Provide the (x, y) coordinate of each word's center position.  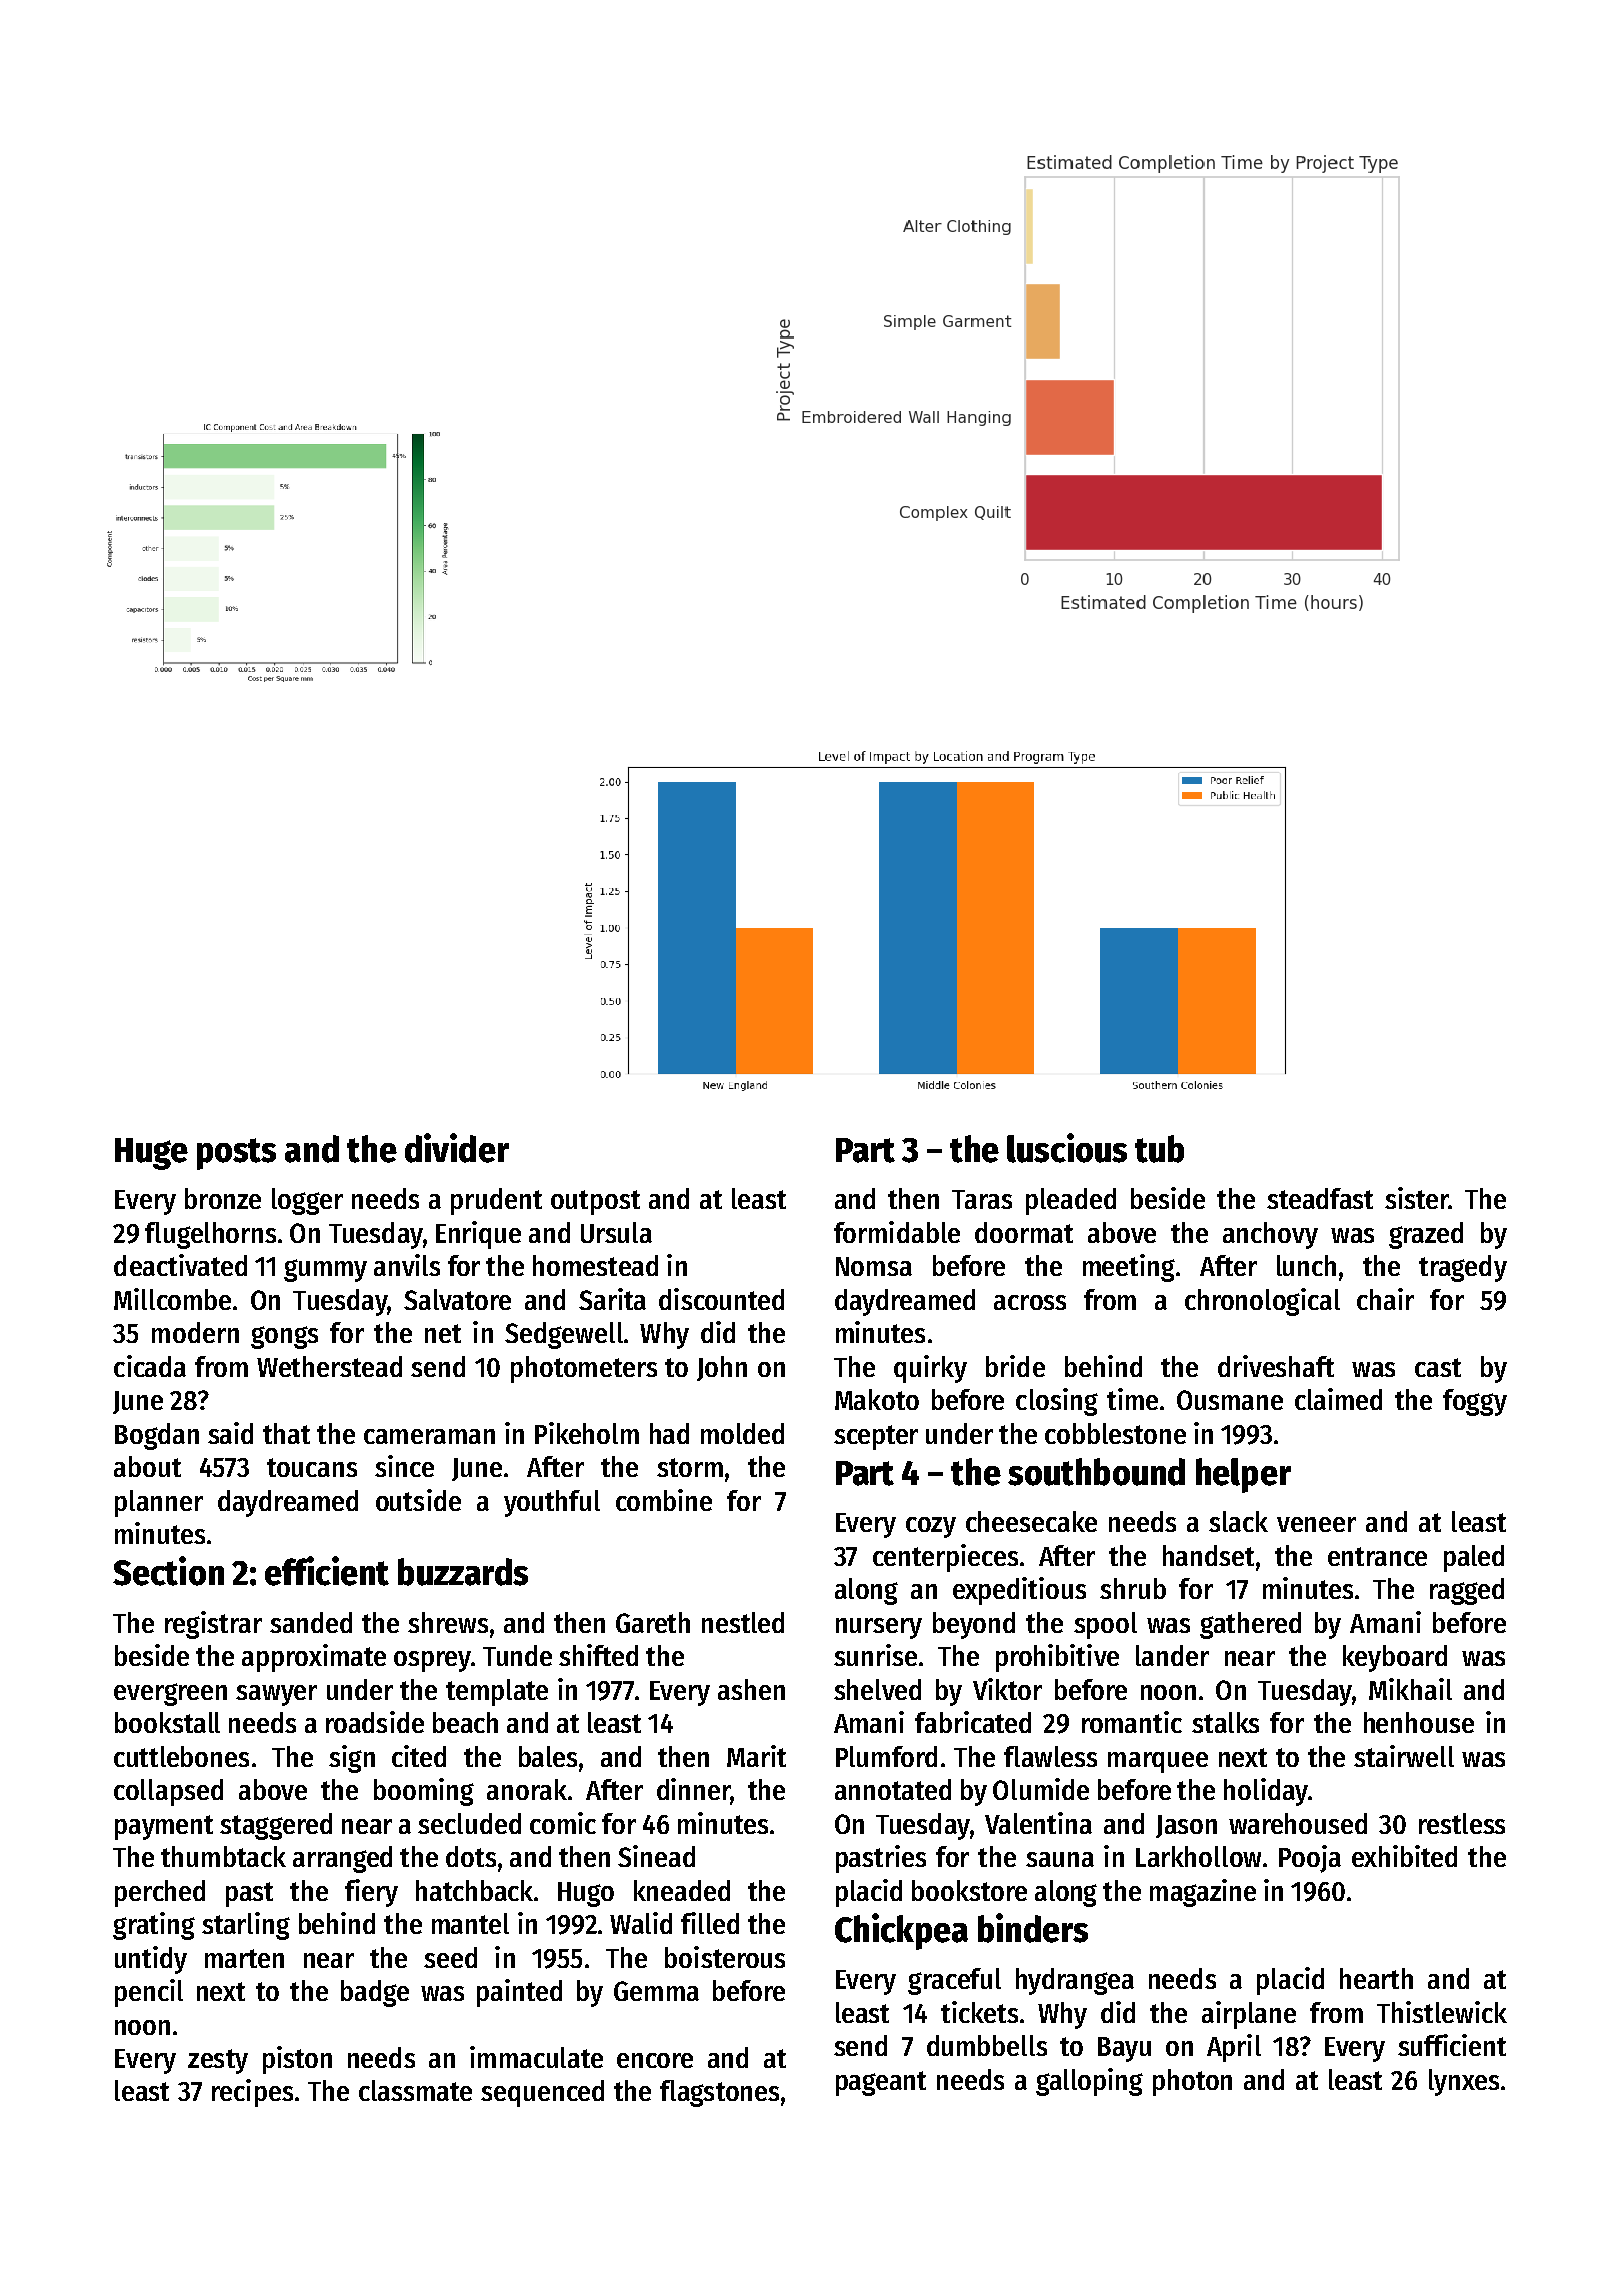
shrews (448, 1622)
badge (375, 1993)
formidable (897, 1232)
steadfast (1320, 1198)
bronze (223, 1198)
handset (1208, 1555)
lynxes (1464, 2082)
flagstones (719, 2093)
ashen (751, 1689)
